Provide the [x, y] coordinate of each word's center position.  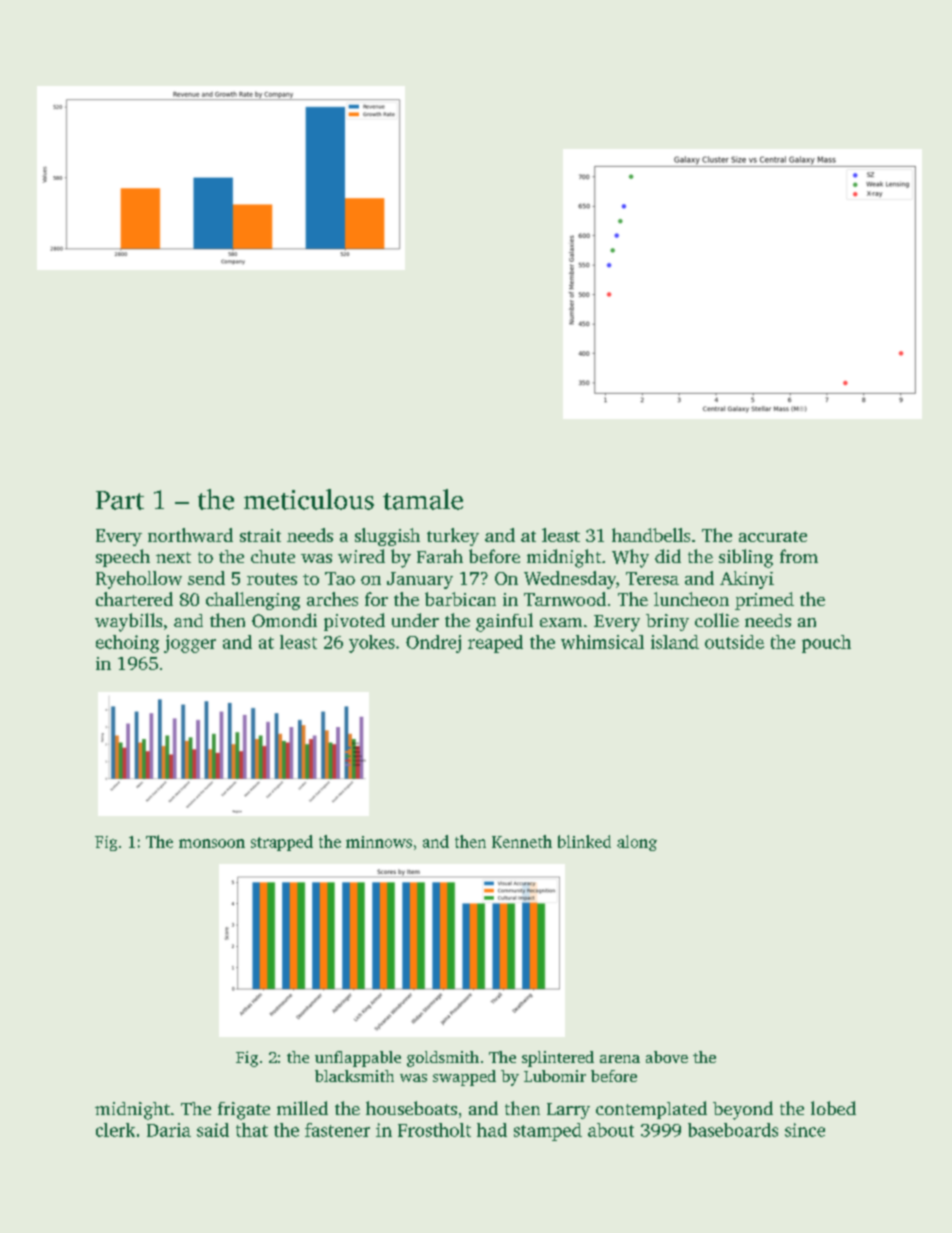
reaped [495, 644]
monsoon [212, 843]
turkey [453, 537]
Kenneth [522, 841]
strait [260, 535]
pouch [826, 644]
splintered [558, 1059]
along [637, 843]
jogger [190, 644]
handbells [651, 535]
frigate [244, 1111]
